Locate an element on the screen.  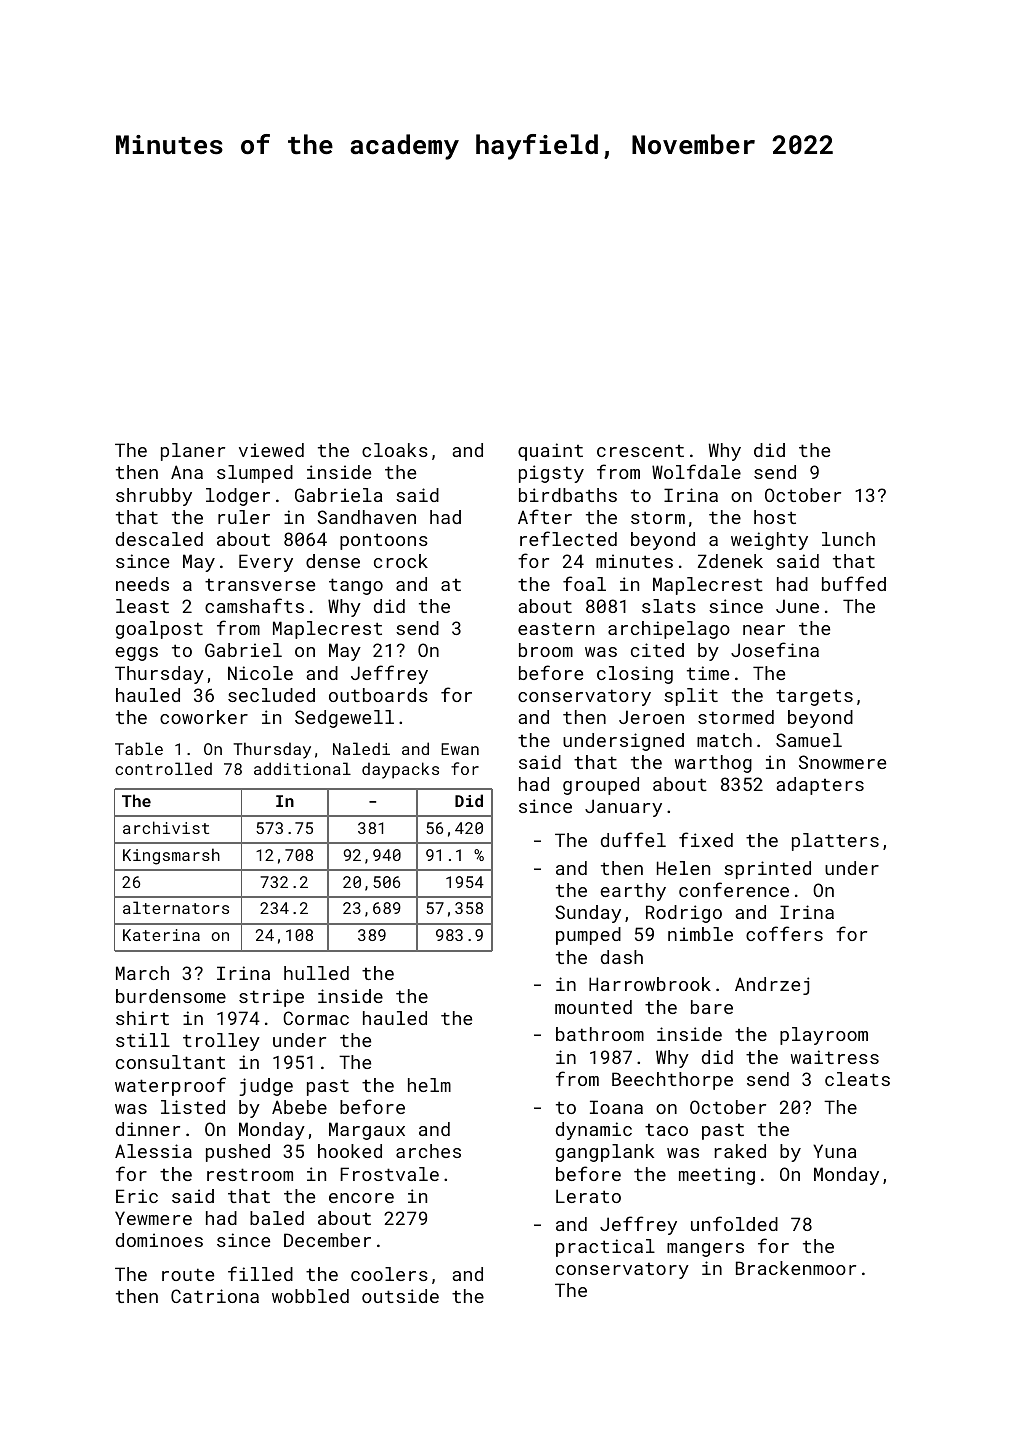
hulled is located at coordinates (316, 973).
